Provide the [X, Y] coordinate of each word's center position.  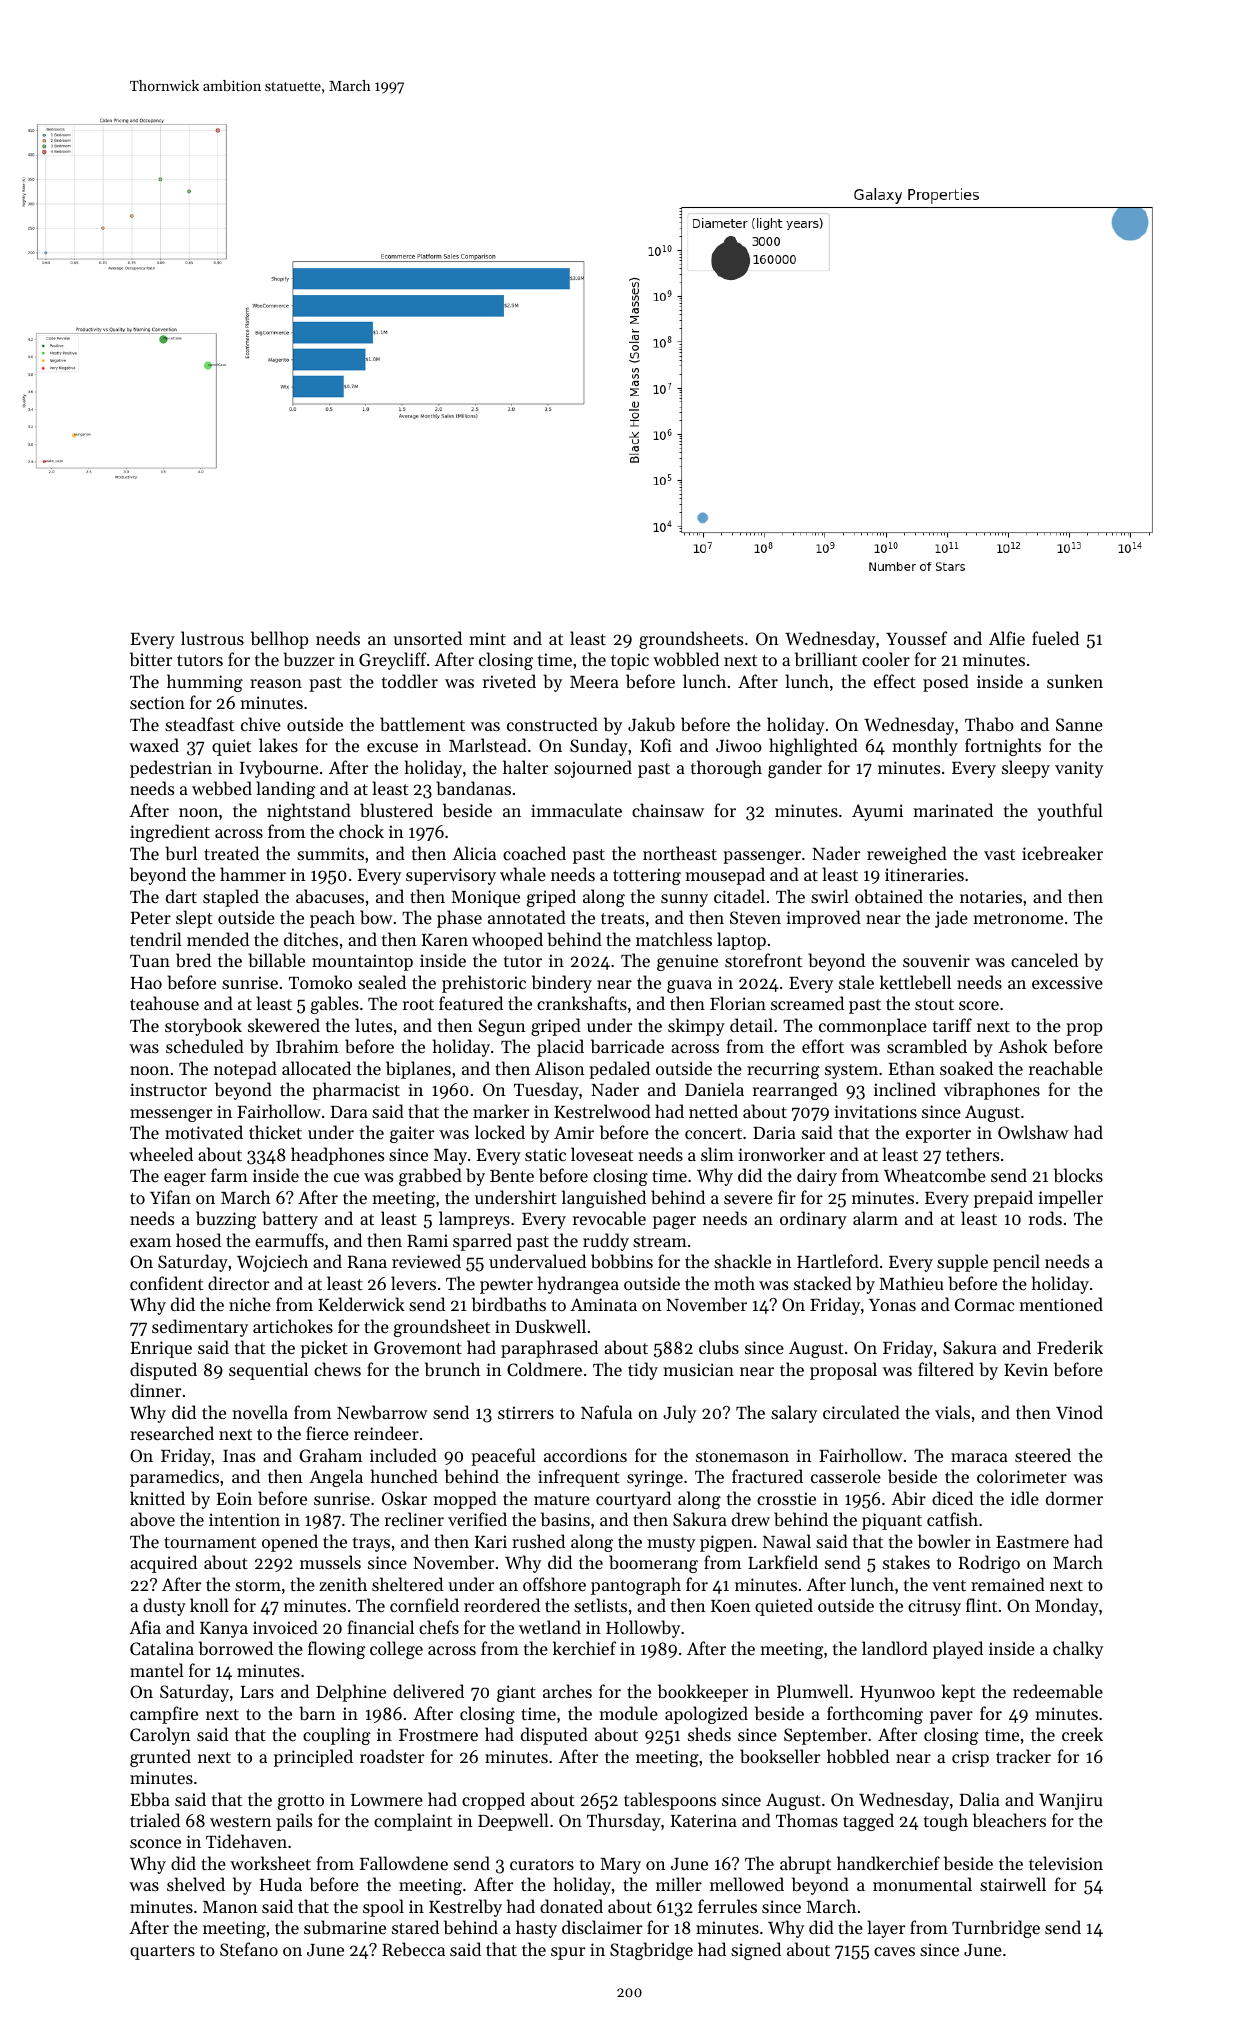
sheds [709, 1734]
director [238, 1283]
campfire [164, 1715]
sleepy [1026, 769]
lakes [278, 745]
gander [795, 769]
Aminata [603, 1304]
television [1066, 1863]
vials [952, 1412]
